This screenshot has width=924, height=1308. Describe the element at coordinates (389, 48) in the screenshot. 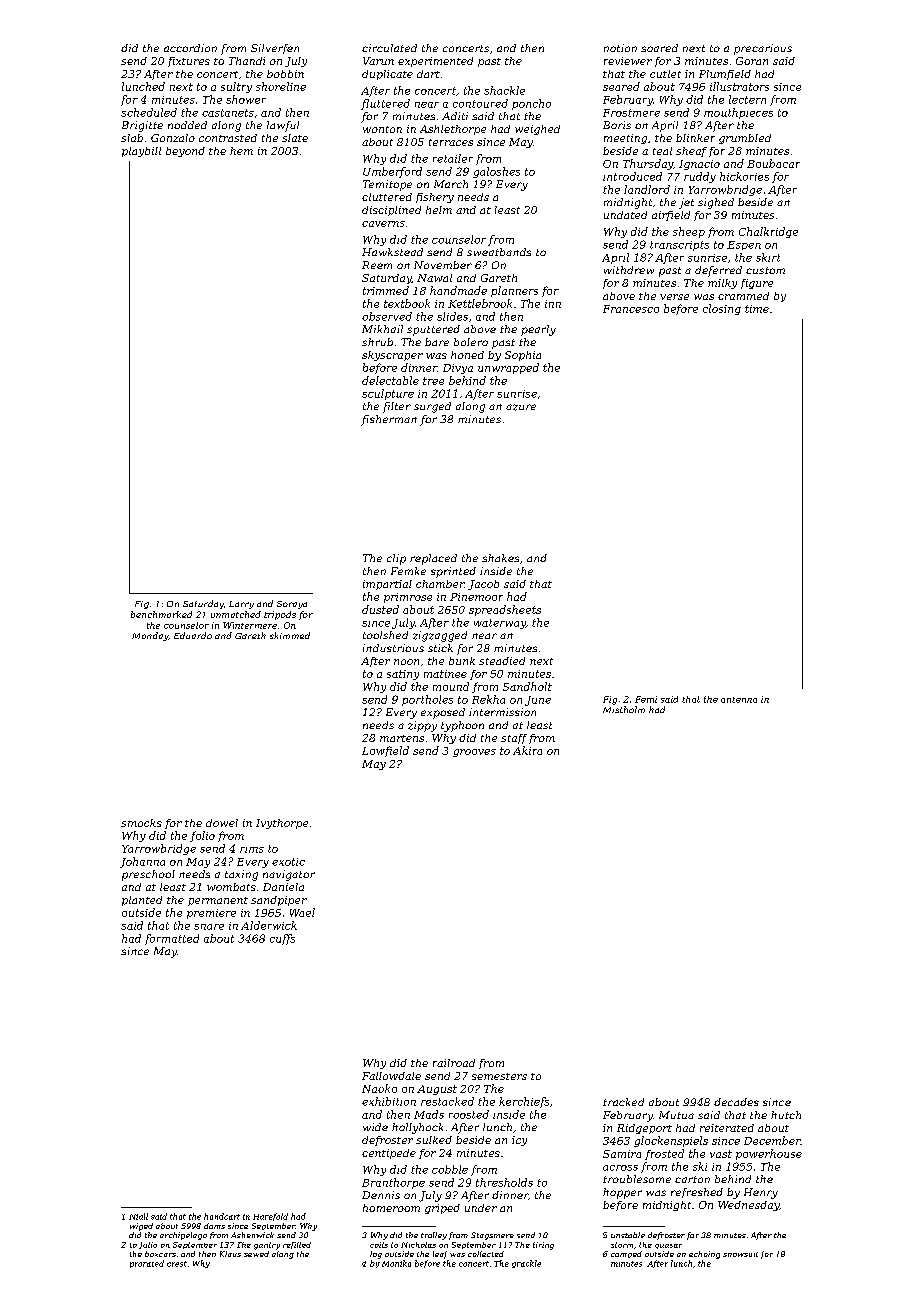

I see `circulated` at that location.
